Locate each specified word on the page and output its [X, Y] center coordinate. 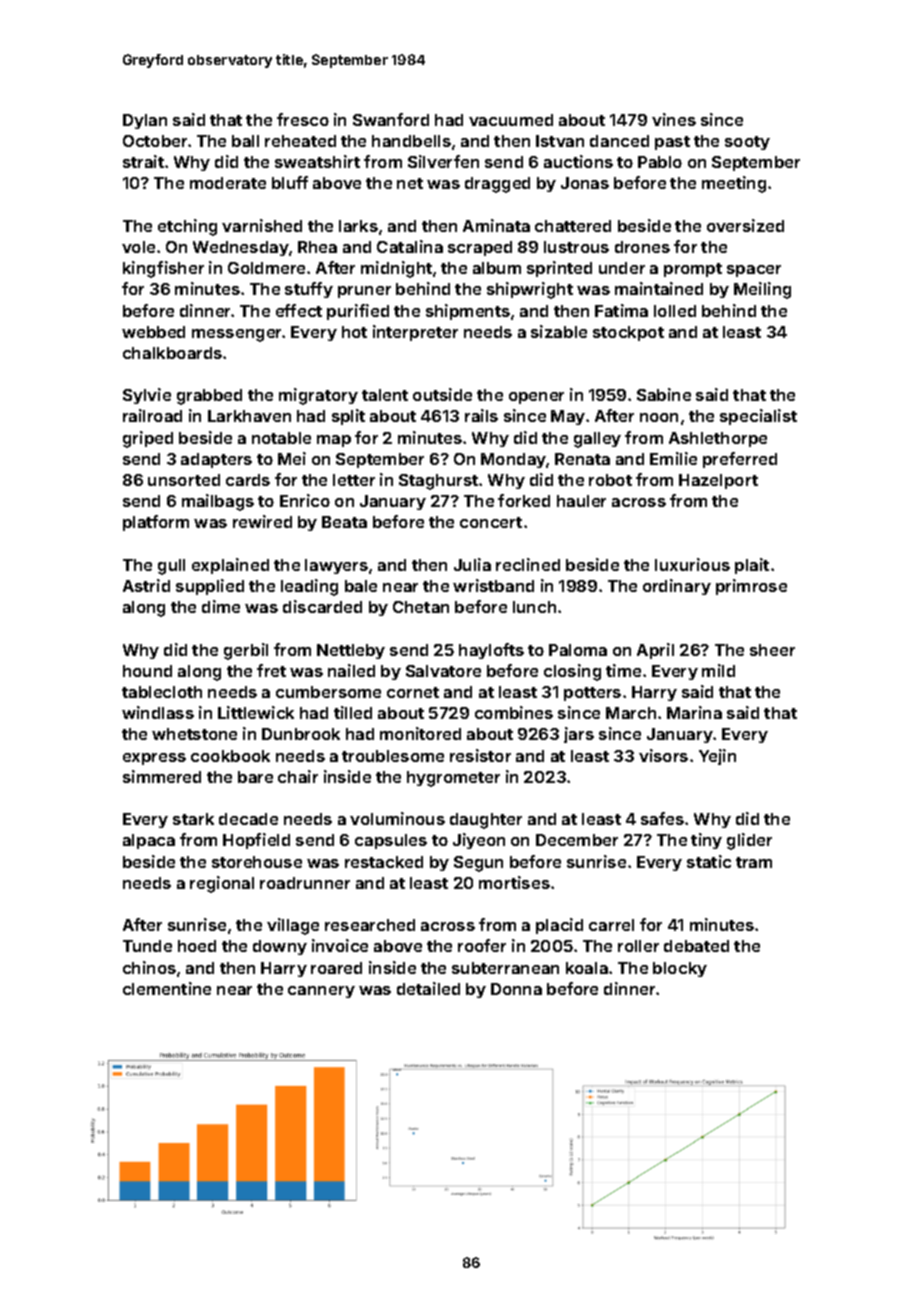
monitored [420, 733]
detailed [428, 988]
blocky [680, 969]
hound [147, 671]
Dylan [145, 121]
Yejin [717, 757]
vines [674, 119]
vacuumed [511, 120]
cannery [321, 992]
